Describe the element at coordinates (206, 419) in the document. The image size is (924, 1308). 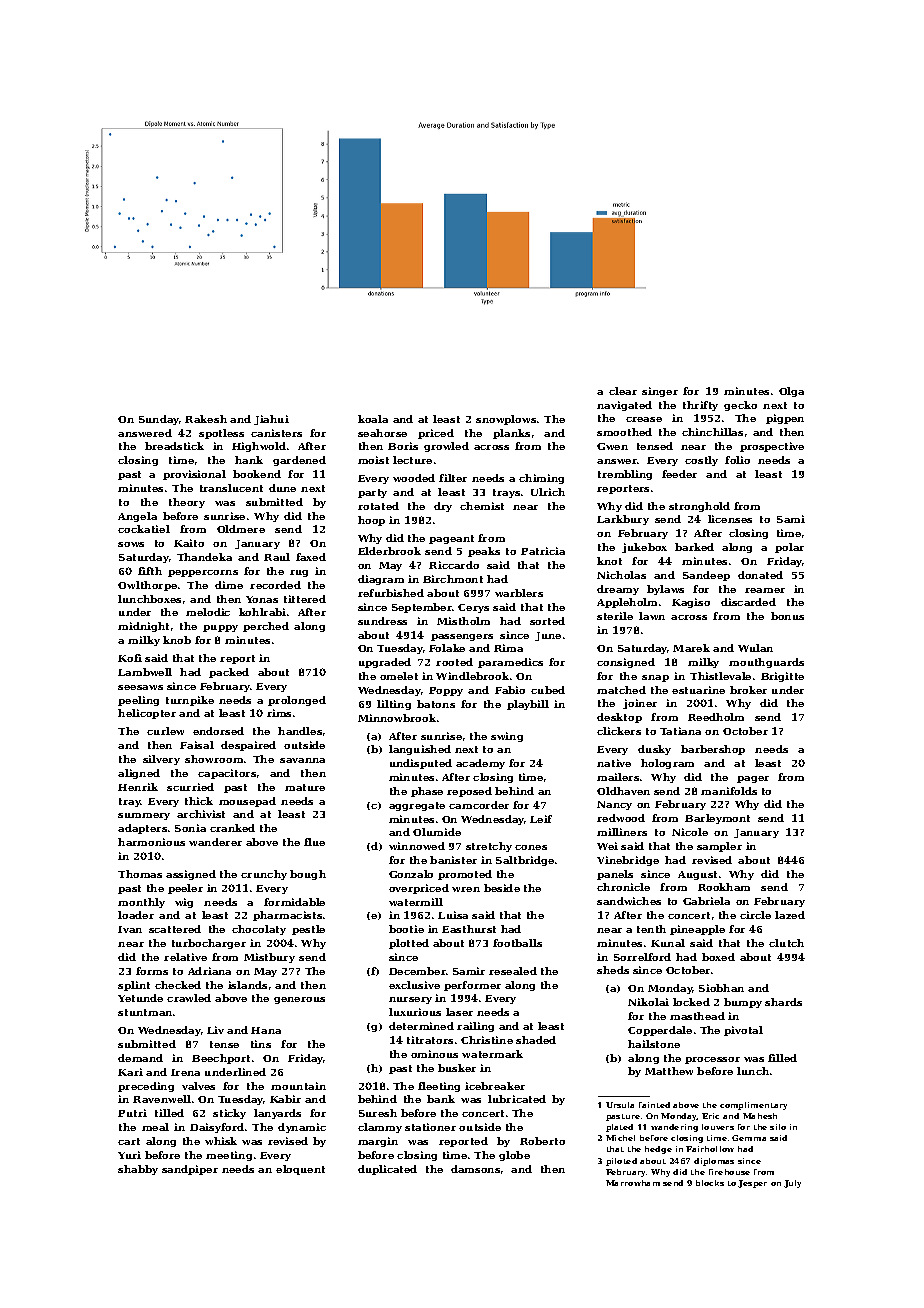
I see `Rakesh` at that location.
